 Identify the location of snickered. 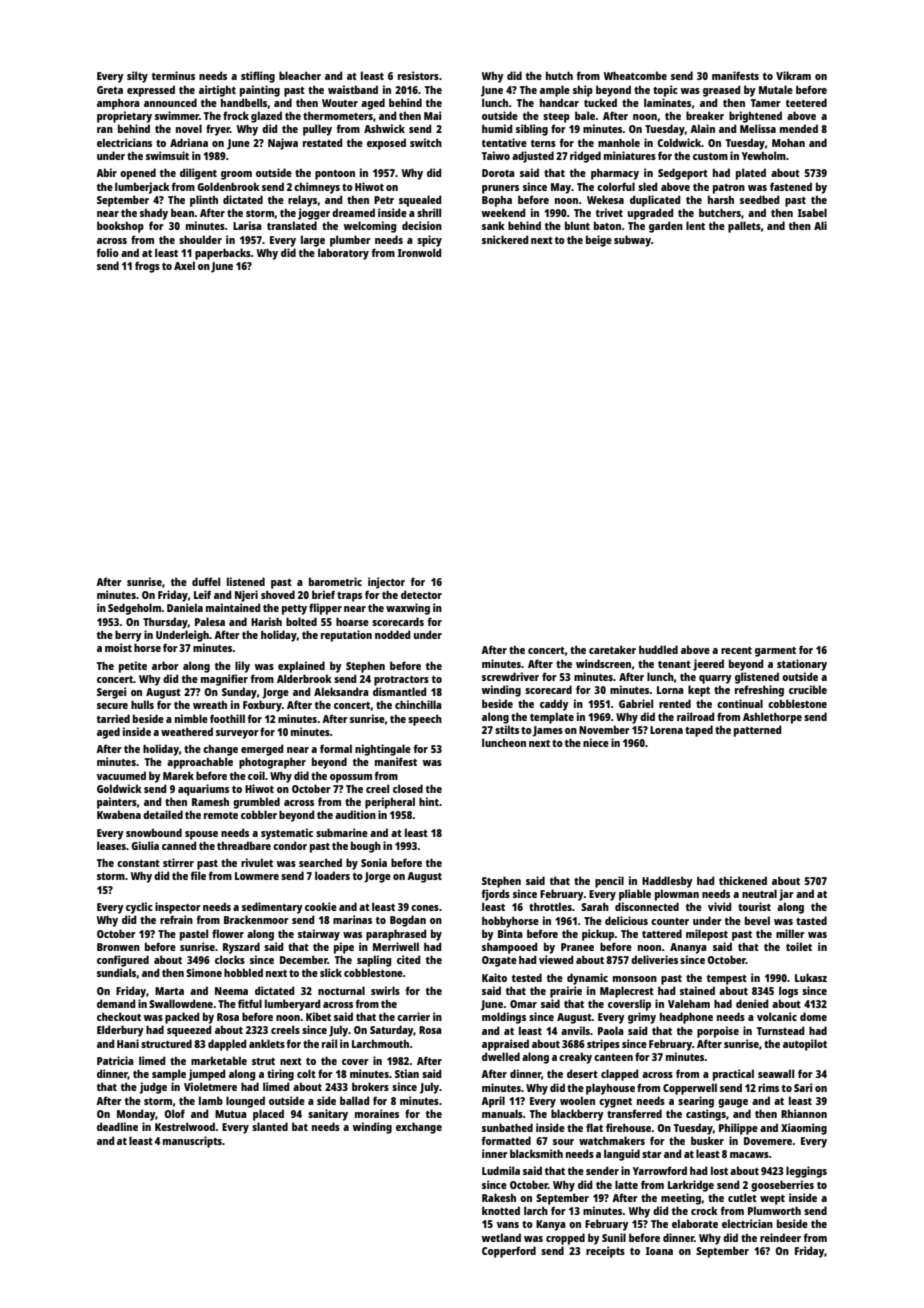
(505, 239).
